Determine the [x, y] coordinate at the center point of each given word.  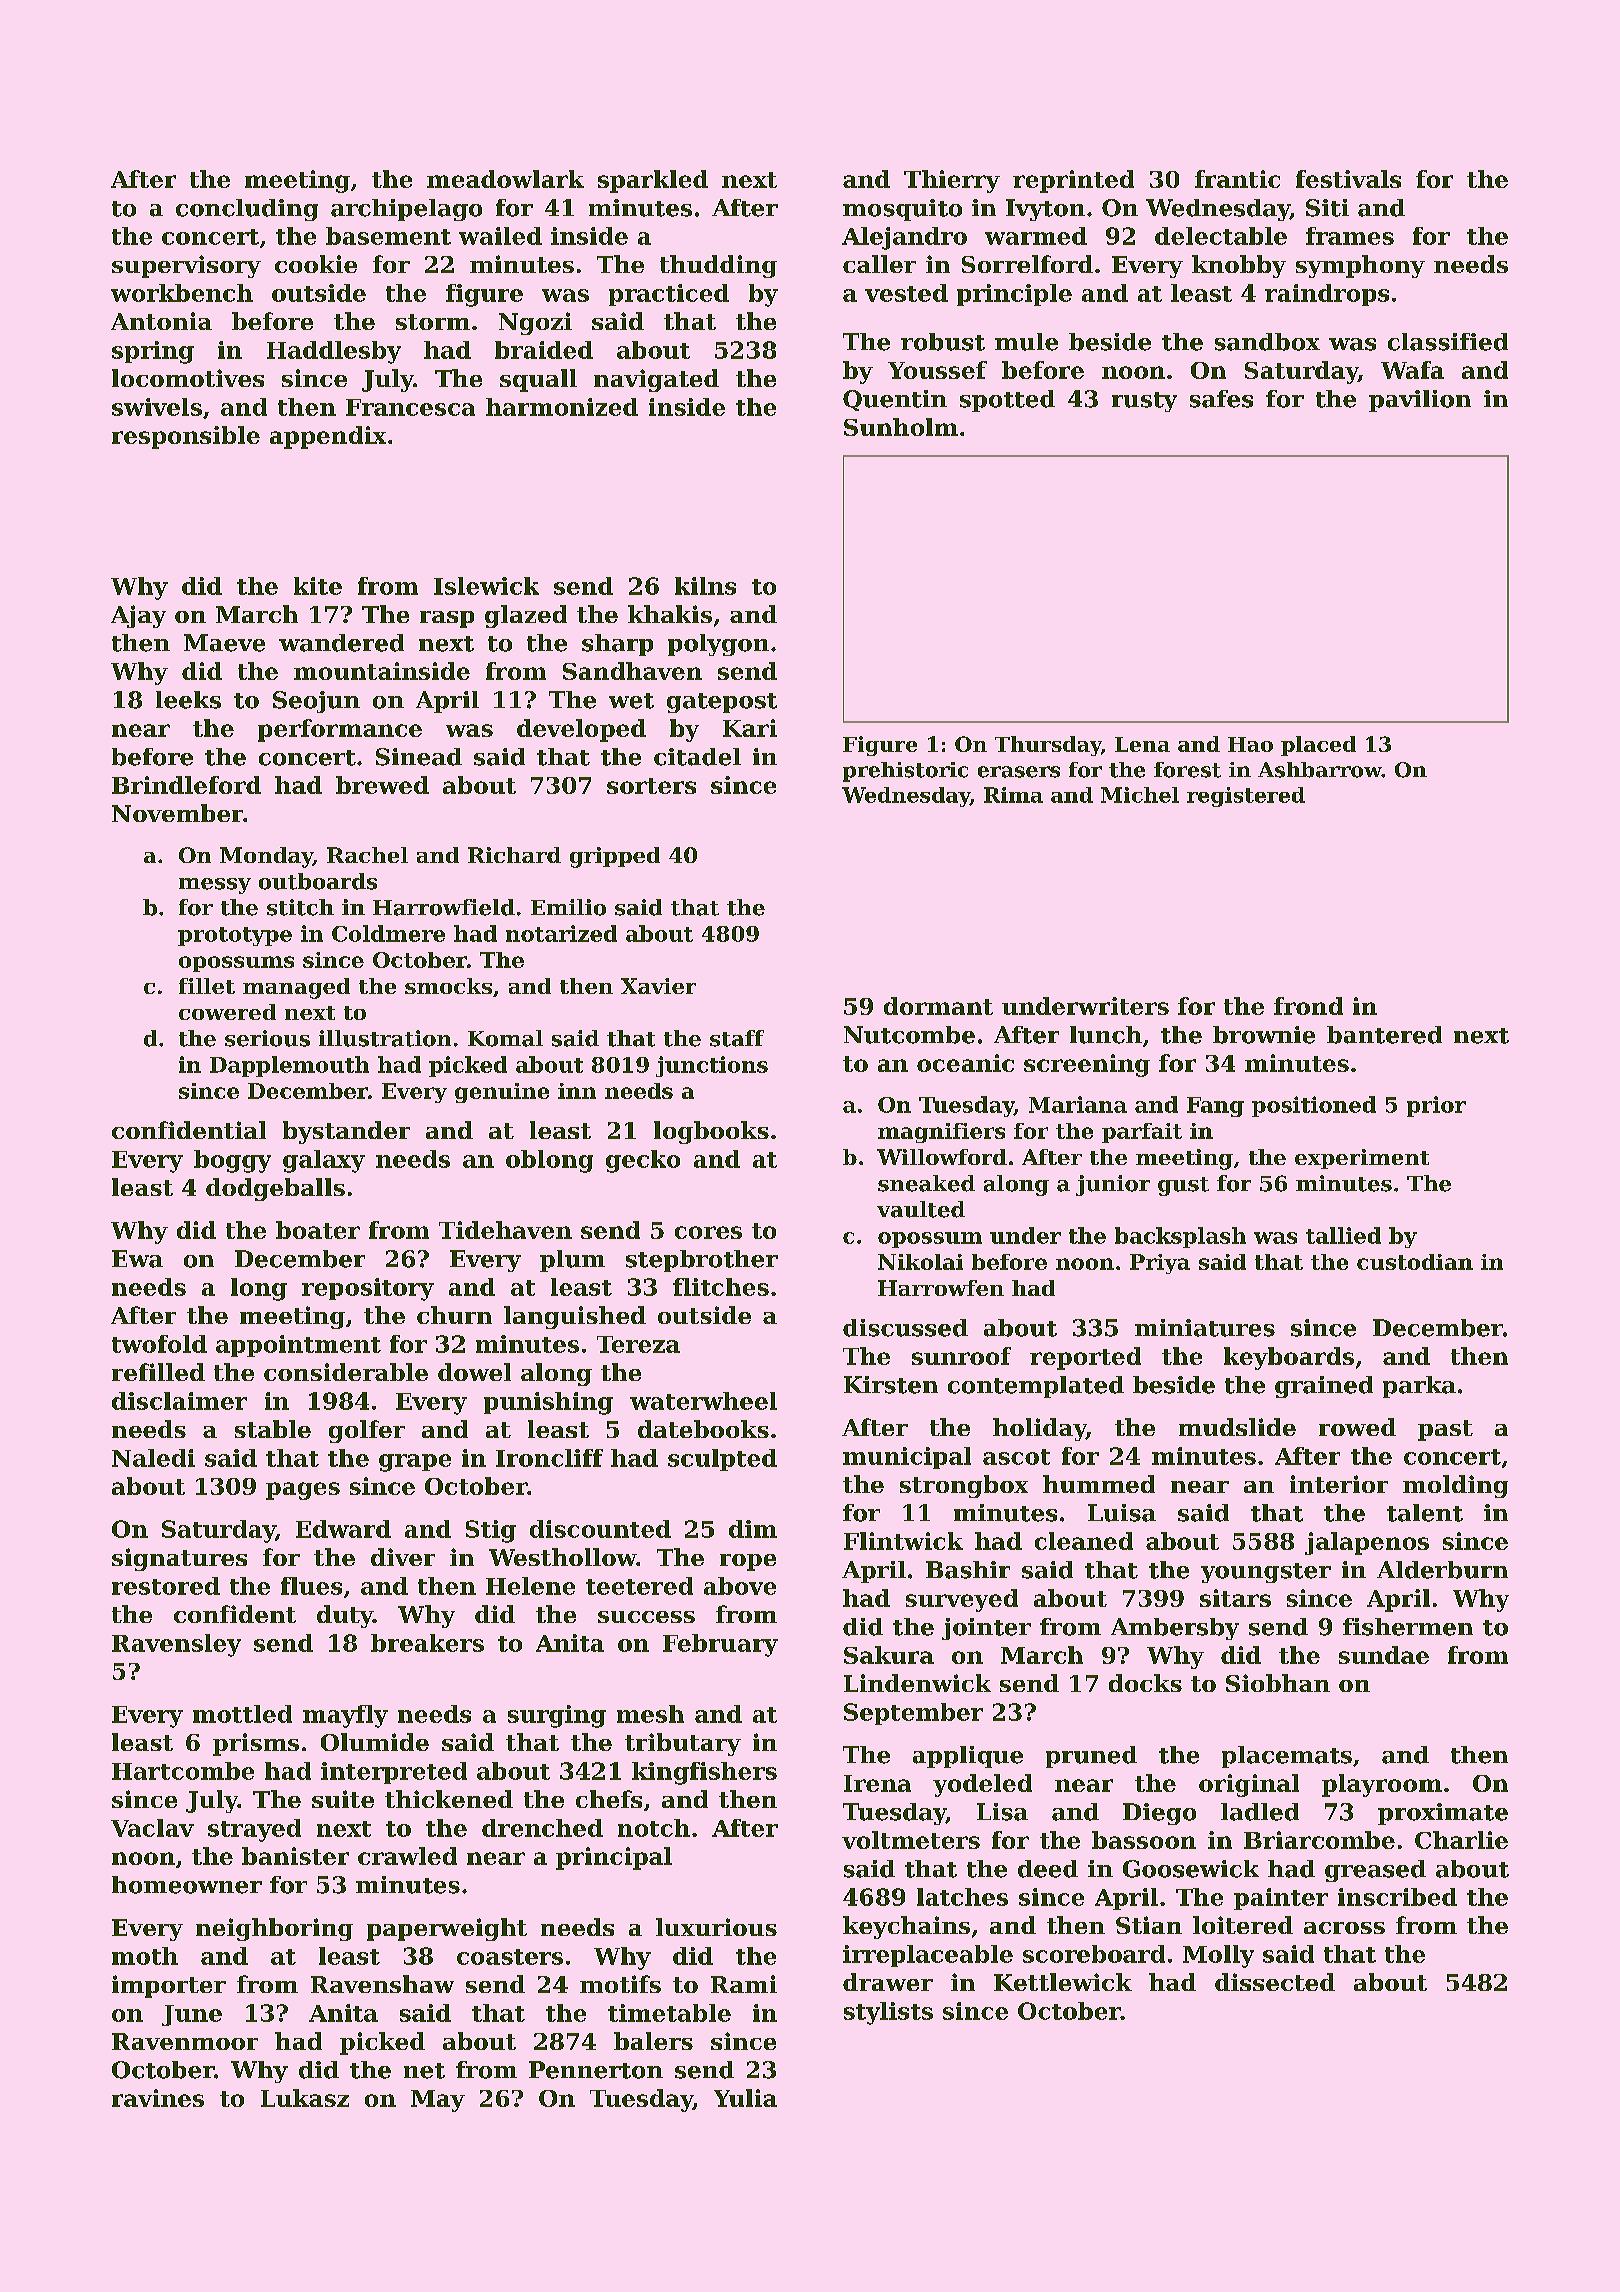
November [177, 813]
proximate [1443, 1814]
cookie [316, 264]
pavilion [1420, 401]
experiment [1362, 1159]
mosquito [902, 210]
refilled [158, 1372]
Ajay [138, 616]
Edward [343, 1529]
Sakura [889, 1655]
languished [575, 1317]
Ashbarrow [1320, 770]
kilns [705, 586]
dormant [938, 1006]
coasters [510, 1957]
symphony [1360, 266]
